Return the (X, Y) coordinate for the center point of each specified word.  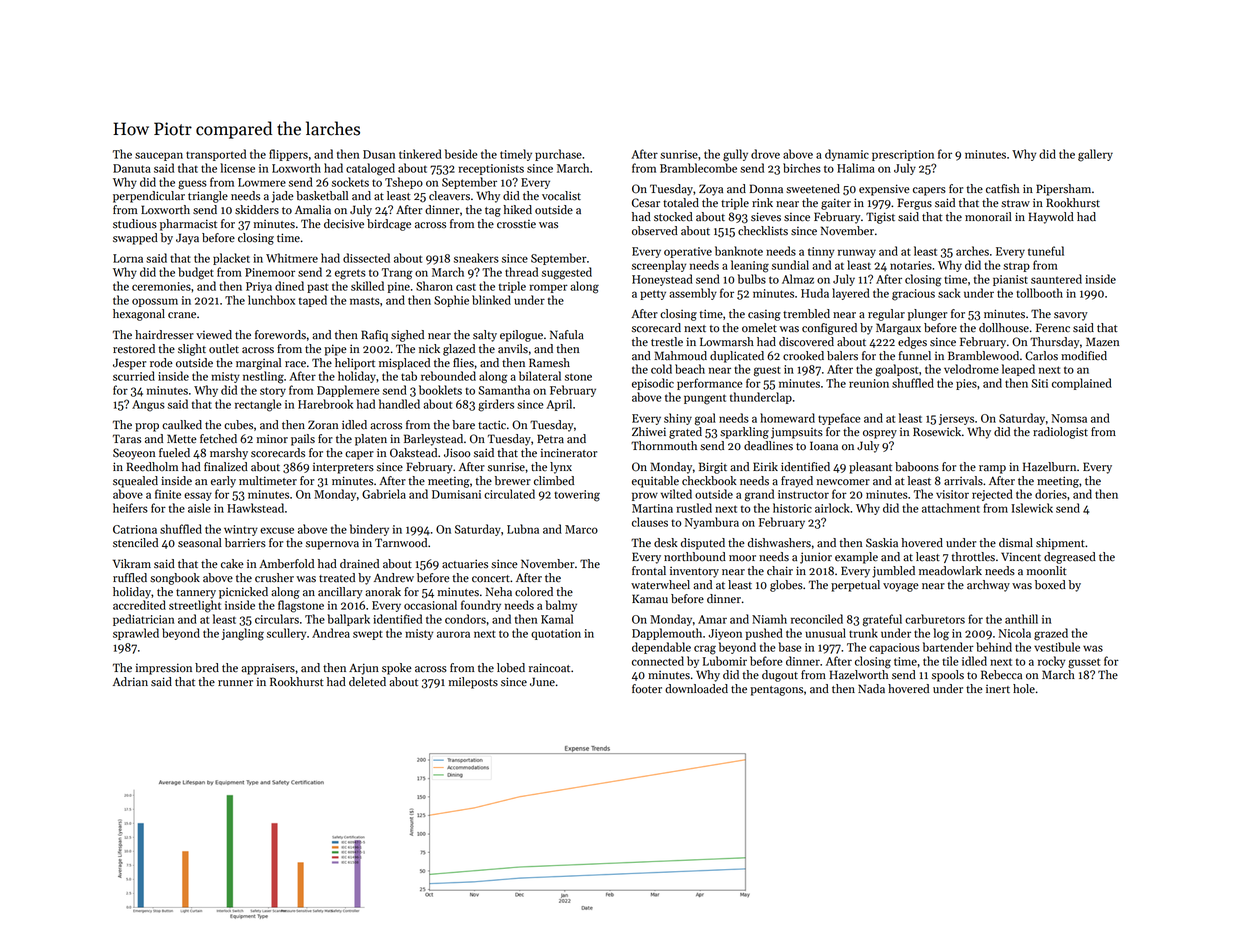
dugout (780, 676)
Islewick (1032, 508)
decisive (344, 224)
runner (235, 683)
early (223, 482)
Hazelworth (859, 675)
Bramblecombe (698, 168)
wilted (676, 494)
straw (1015, 204)
